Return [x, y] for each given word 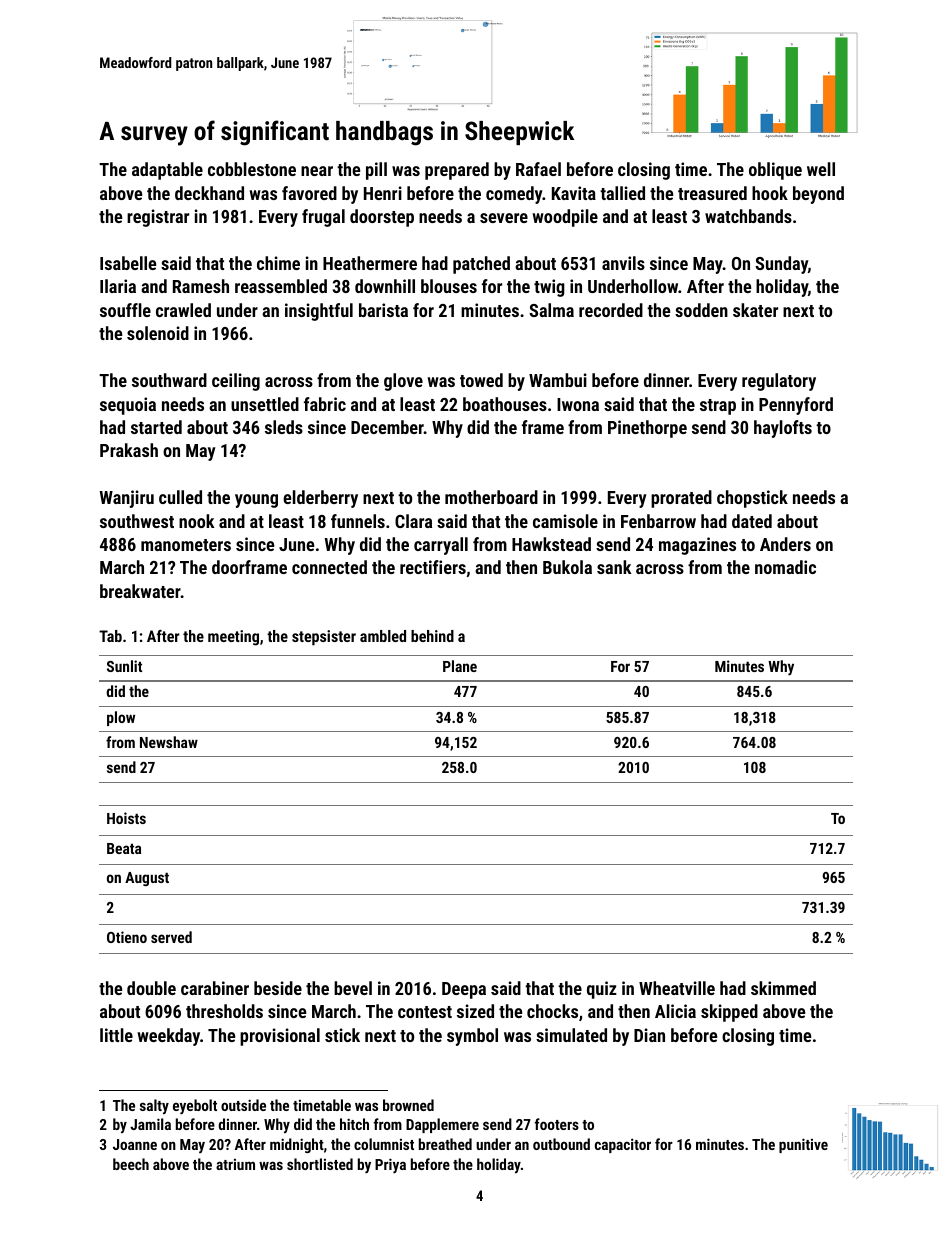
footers [557, 1124]
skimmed [783, 988]
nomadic [785, 567]
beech [131, 1164]
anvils [623, 263]
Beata [124, 848]
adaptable [167, 171]
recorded [611, 310]
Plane [460, 666]
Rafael [538, 169]
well [821, 169]
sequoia [128, 406]
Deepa [464, 990]
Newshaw [169, 742]
